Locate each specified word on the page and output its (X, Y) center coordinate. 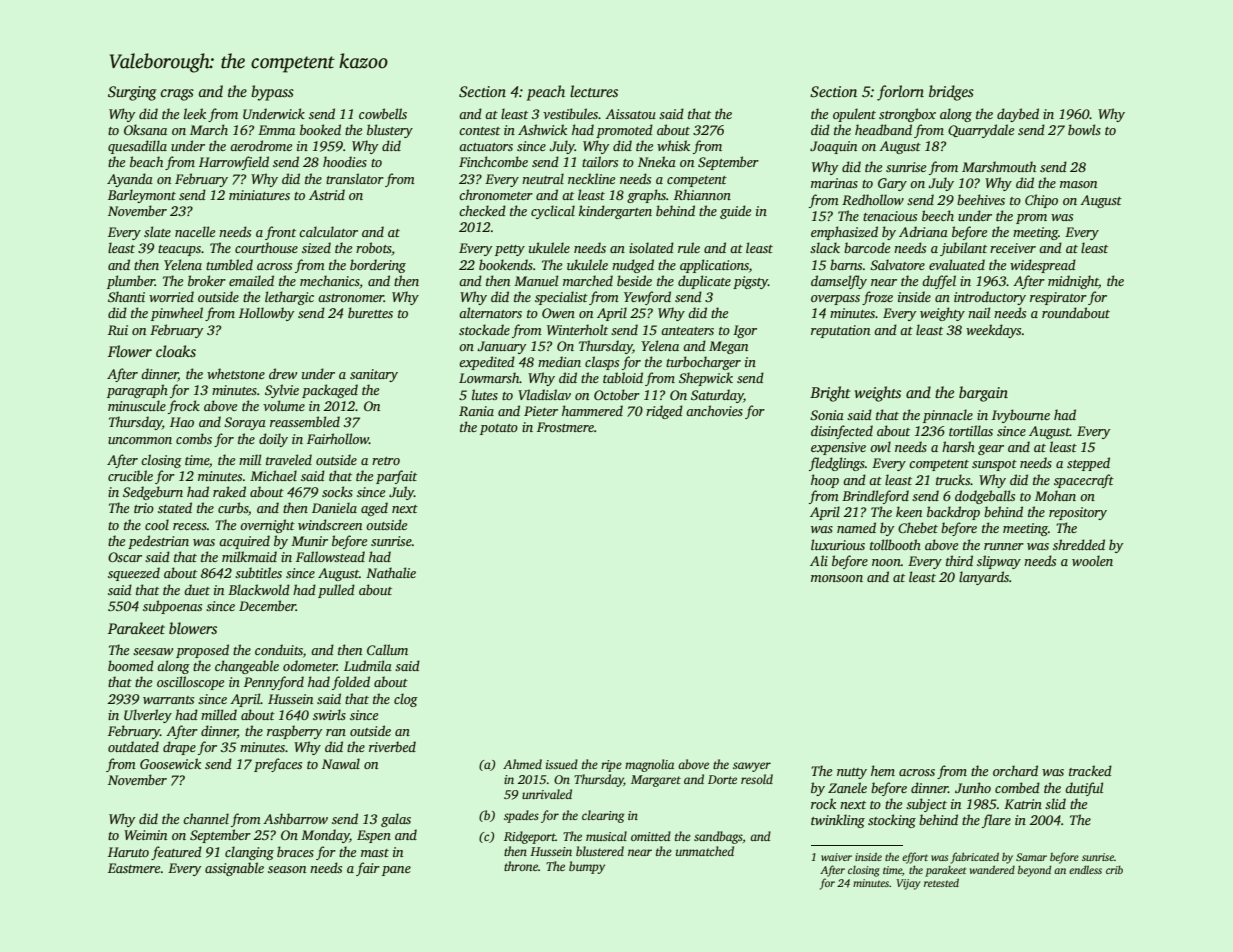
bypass (272, 93)
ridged (664, 412)
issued (562, 764)
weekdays (993, 331)
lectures (594, 91)
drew (283, 373)
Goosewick (170, 763)
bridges (951, 93)
